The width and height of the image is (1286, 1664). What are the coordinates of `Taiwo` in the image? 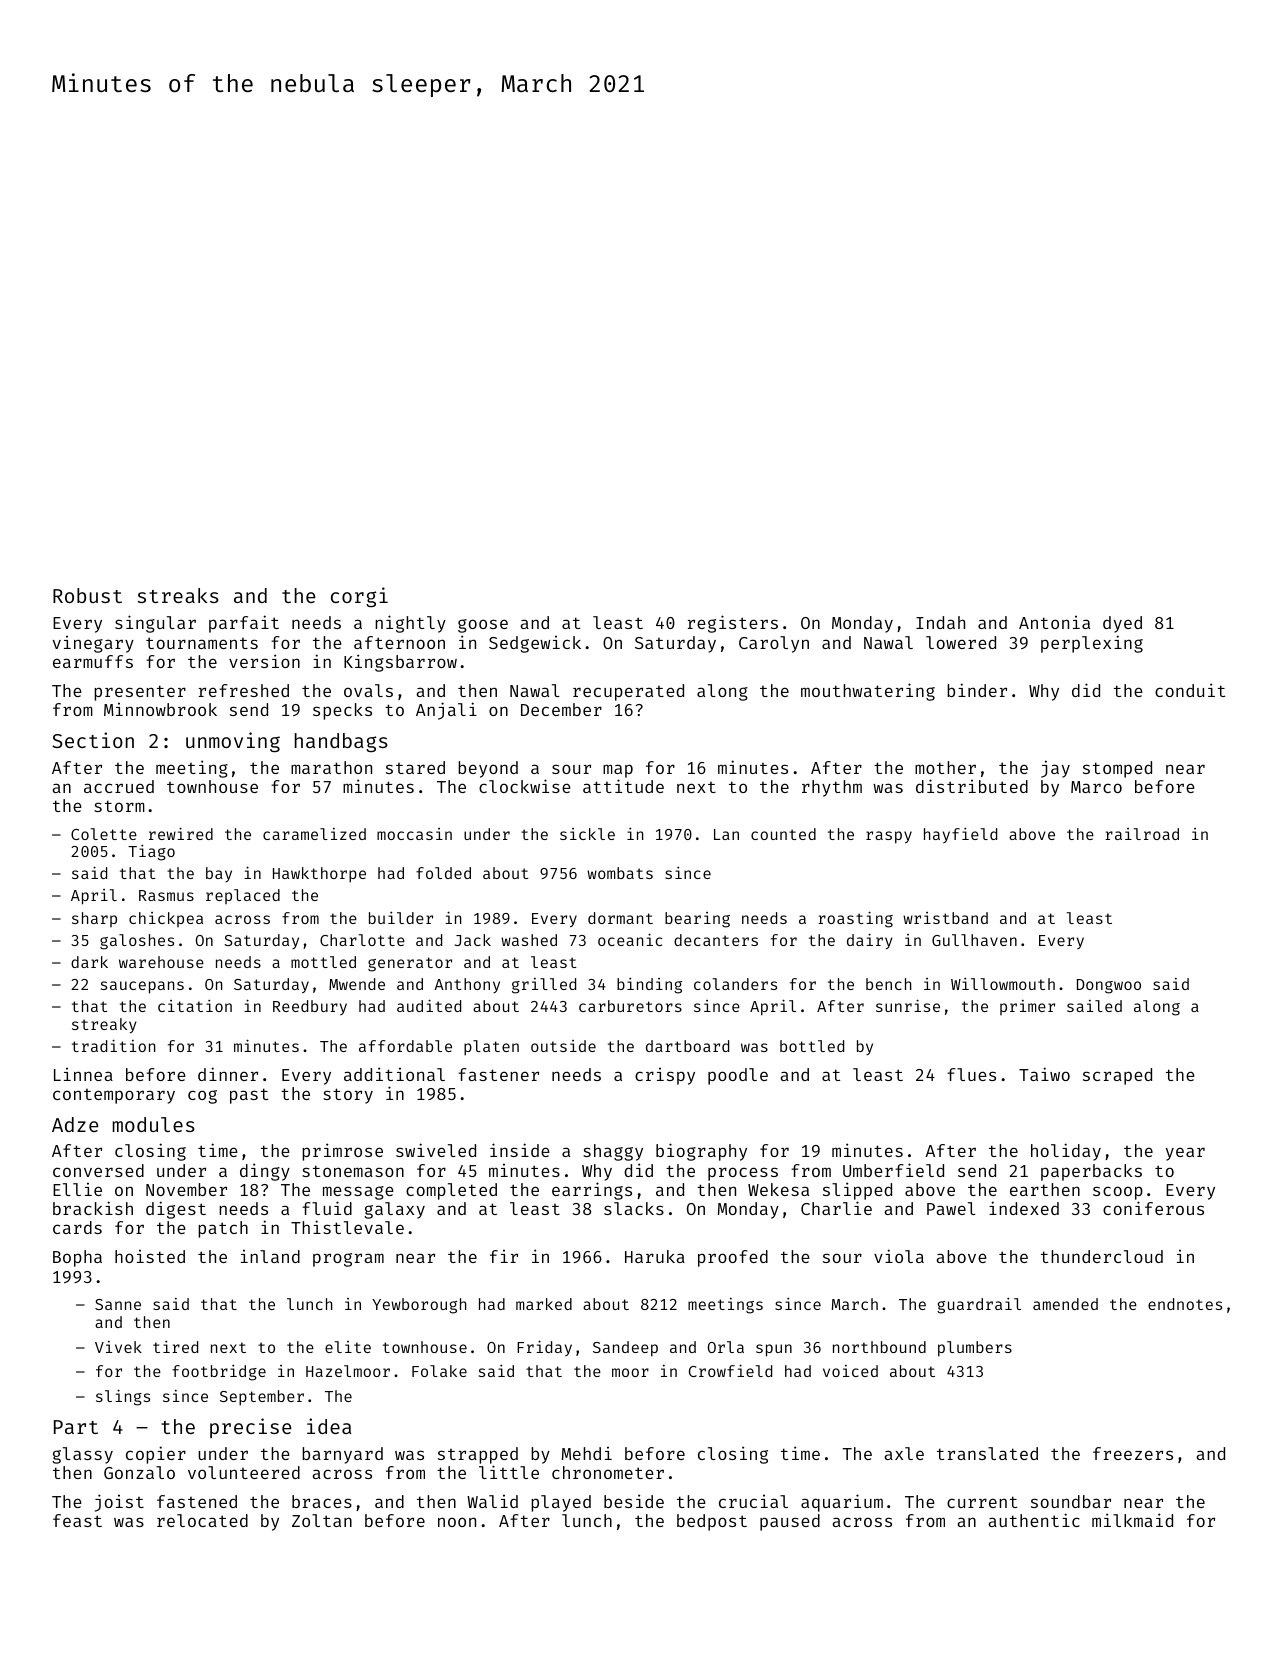 It's located at (1044, 1074).
